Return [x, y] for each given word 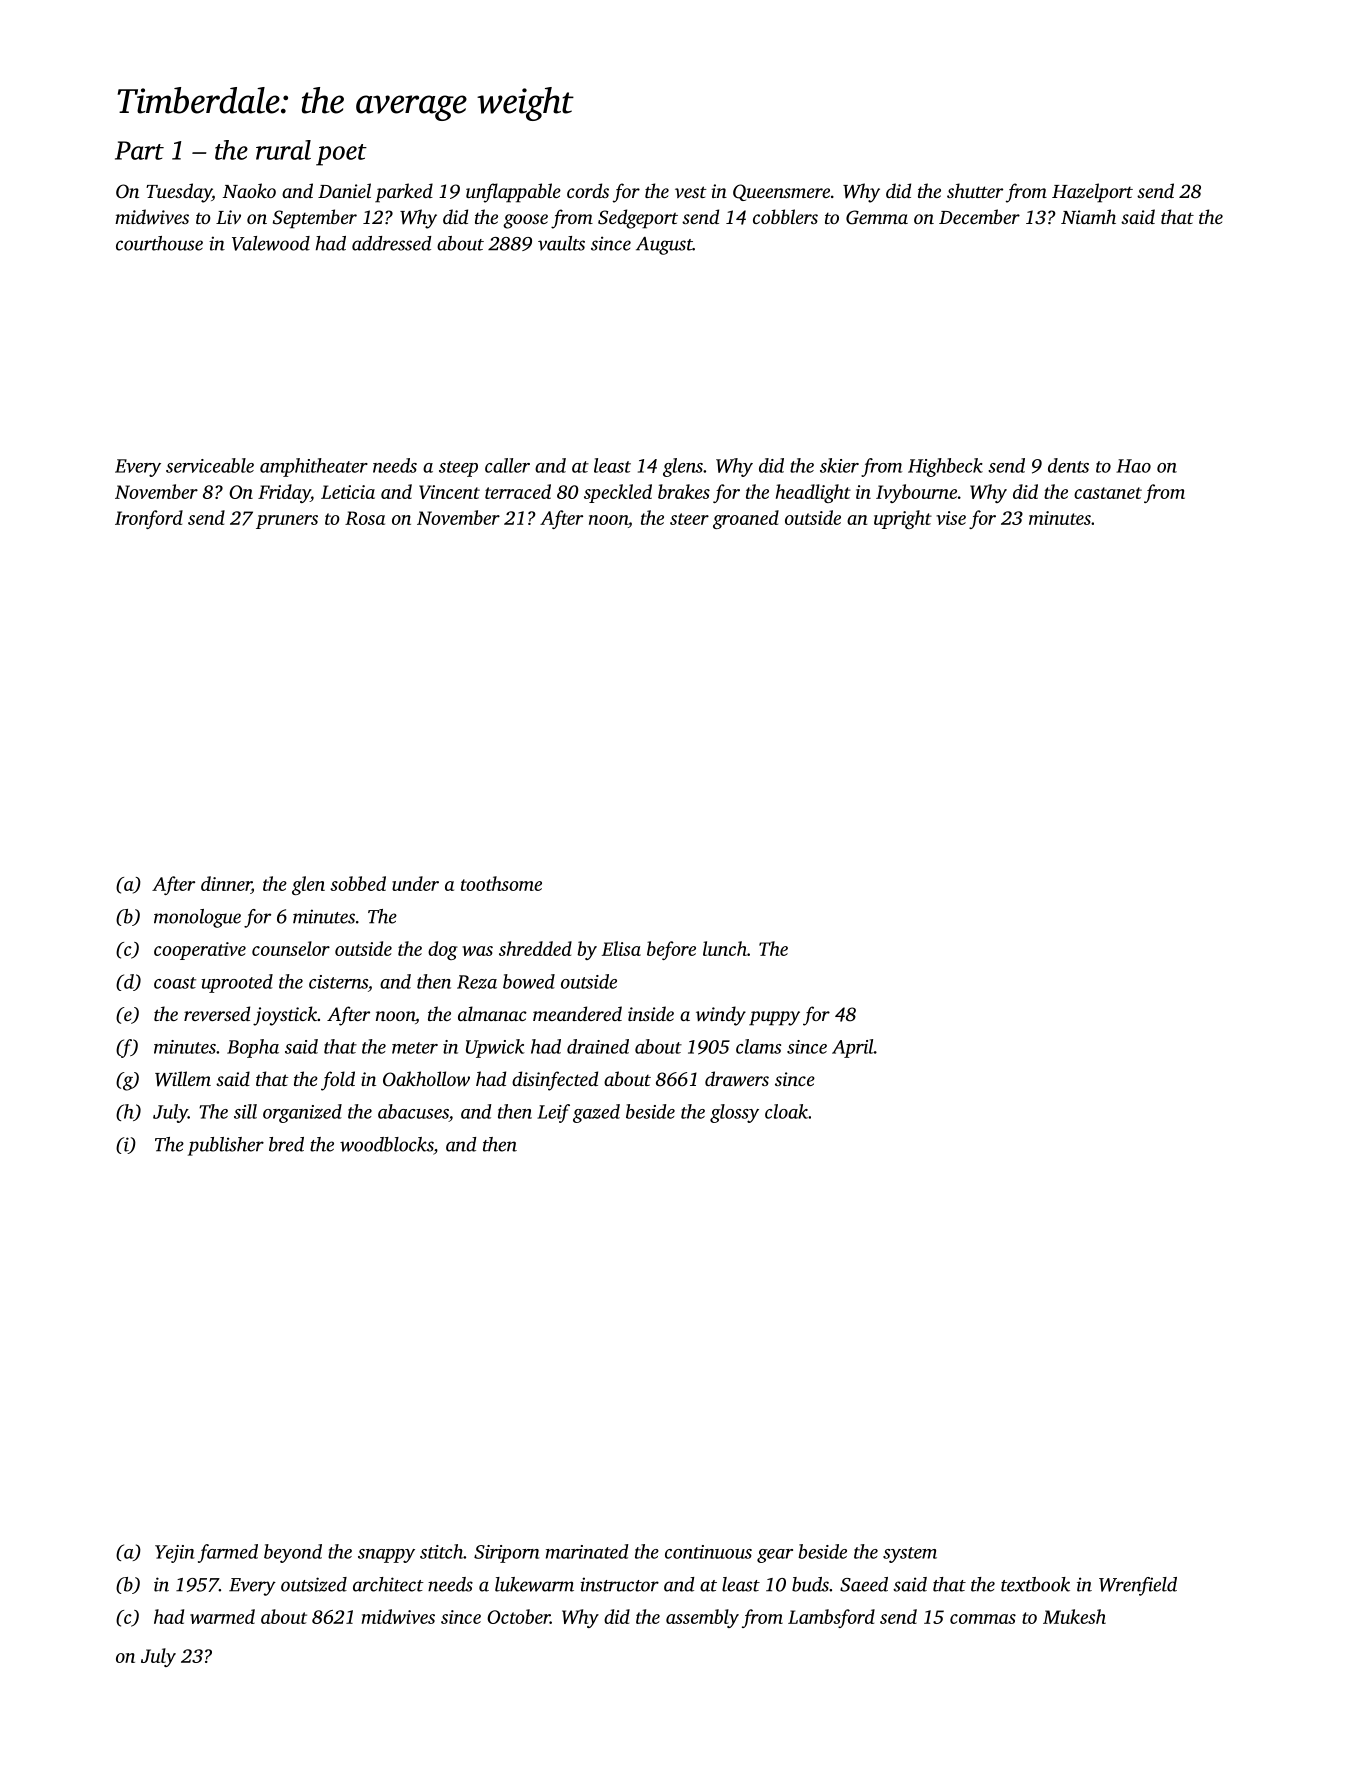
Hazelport [1092, 193]
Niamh [1088, 216]
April [853, 1048]
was [477, 951]
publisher [226, 1146]
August [664, 246]
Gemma [877, 217]
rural [283, 150]
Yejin [175, 1554]
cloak [786, 1111]
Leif [553, 1113]
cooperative [200, 951]
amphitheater [314, 467]
